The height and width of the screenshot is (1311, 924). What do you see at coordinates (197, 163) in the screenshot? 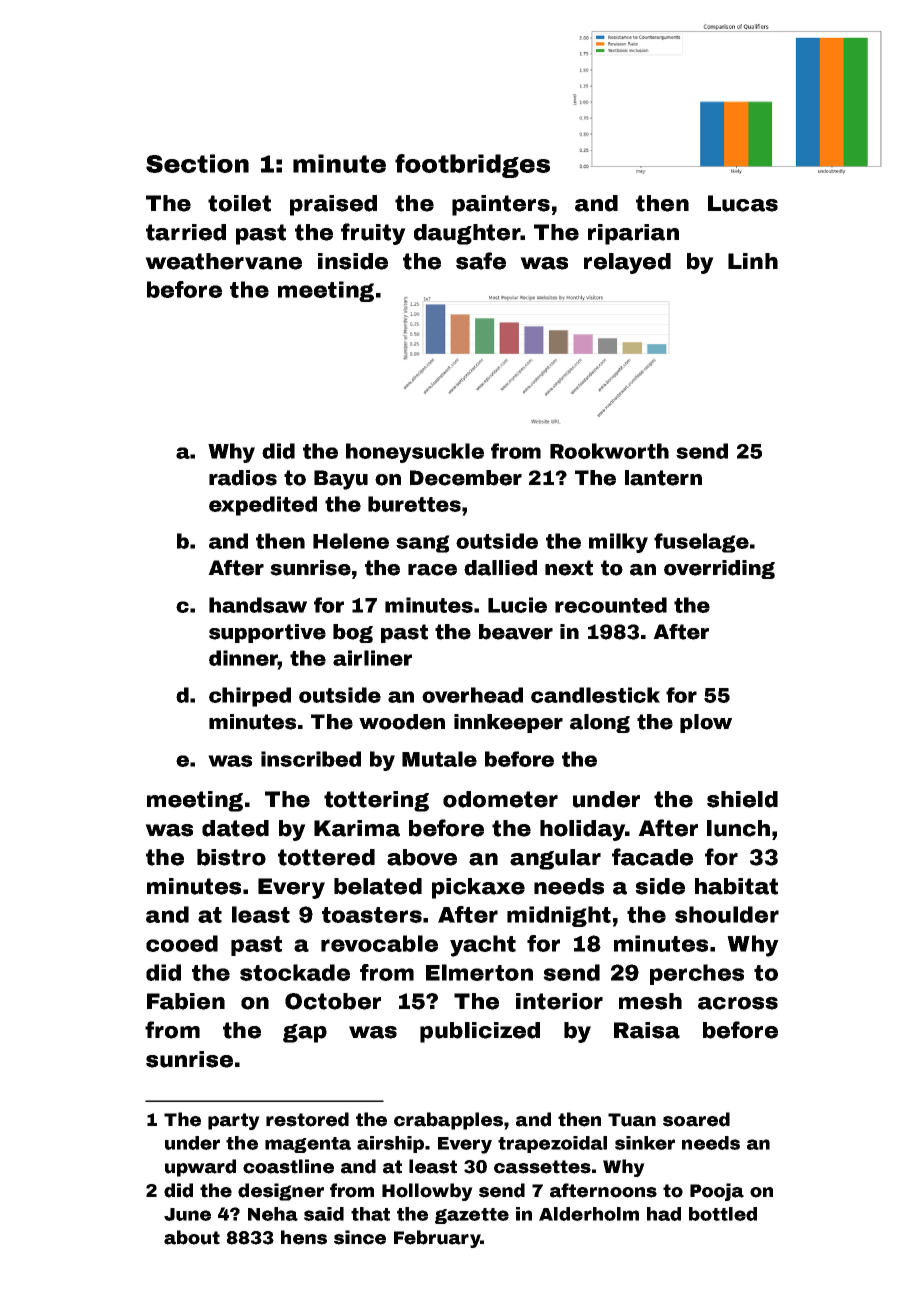
I see `Section` at bounding box center [197, 163].
